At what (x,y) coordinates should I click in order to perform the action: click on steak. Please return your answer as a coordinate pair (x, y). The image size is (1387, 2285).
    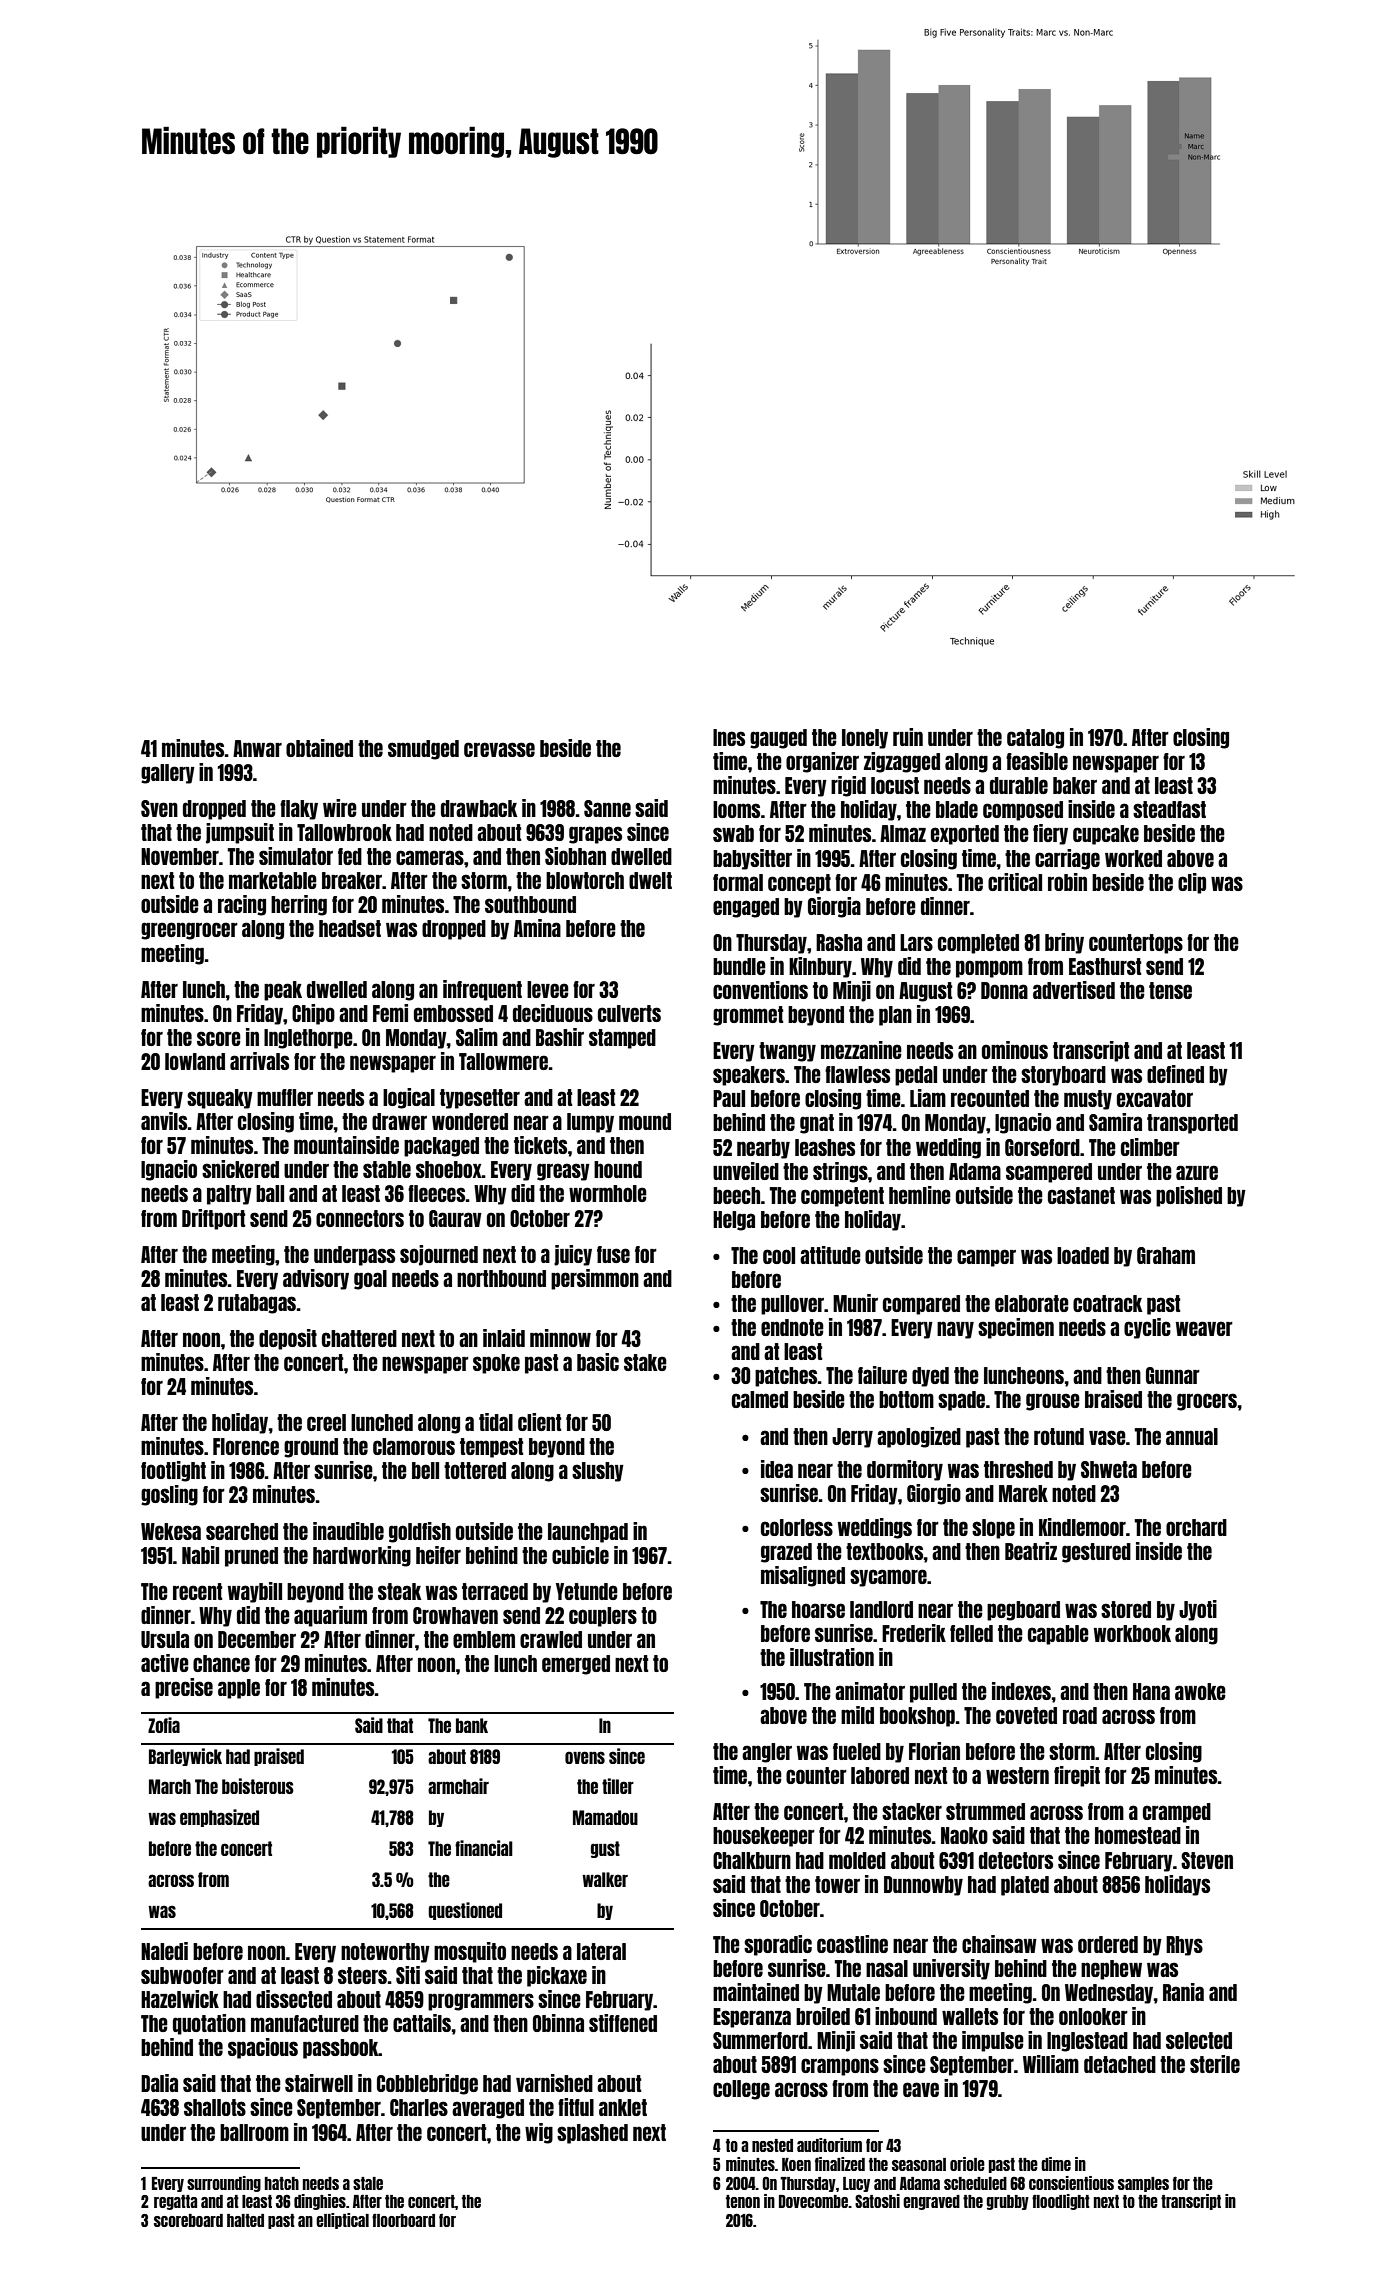
    Looking at the image, I should click on (400, 1591).
